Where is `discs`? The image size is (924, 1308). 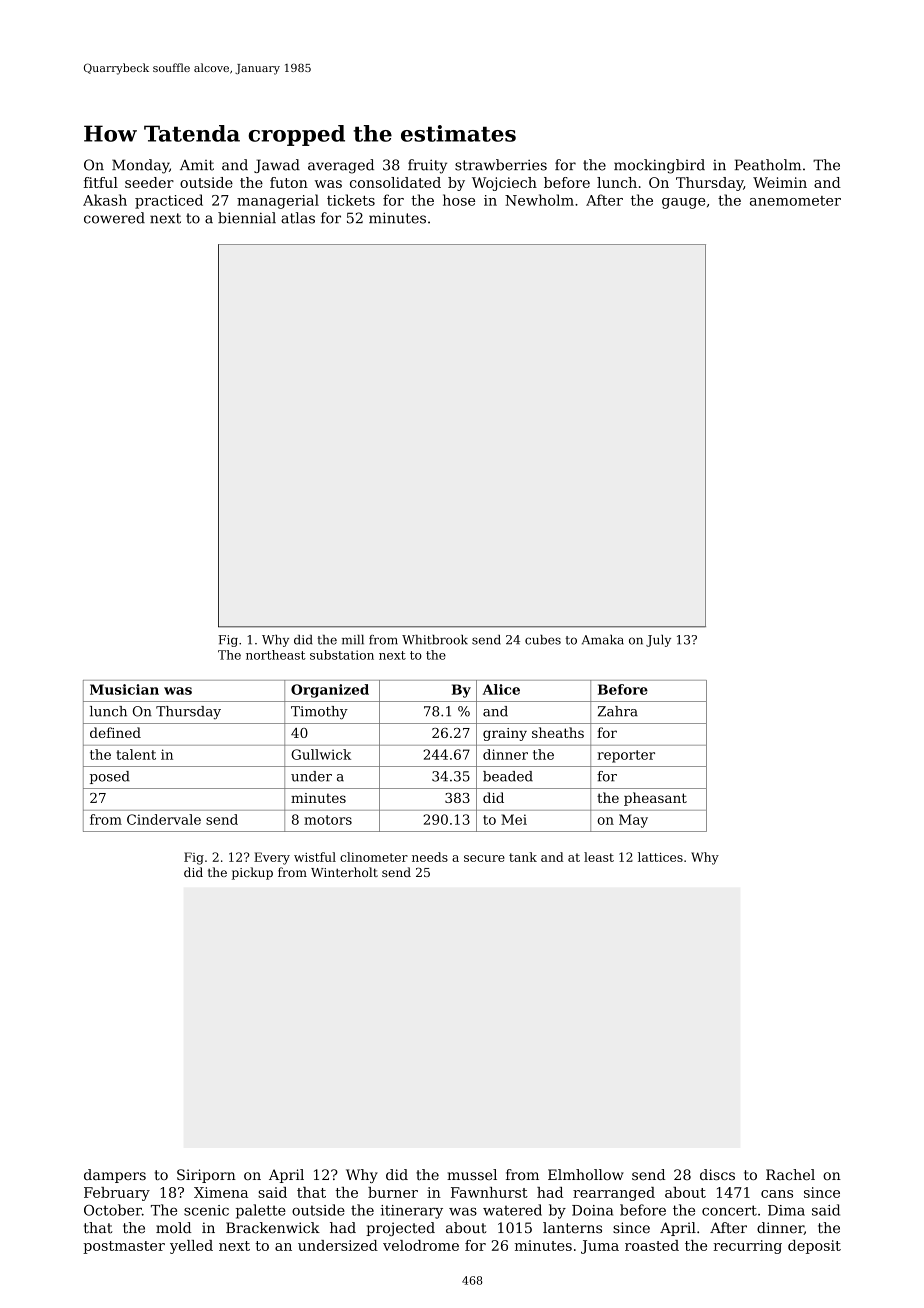 discs is located at coordinates (717, 1174).
